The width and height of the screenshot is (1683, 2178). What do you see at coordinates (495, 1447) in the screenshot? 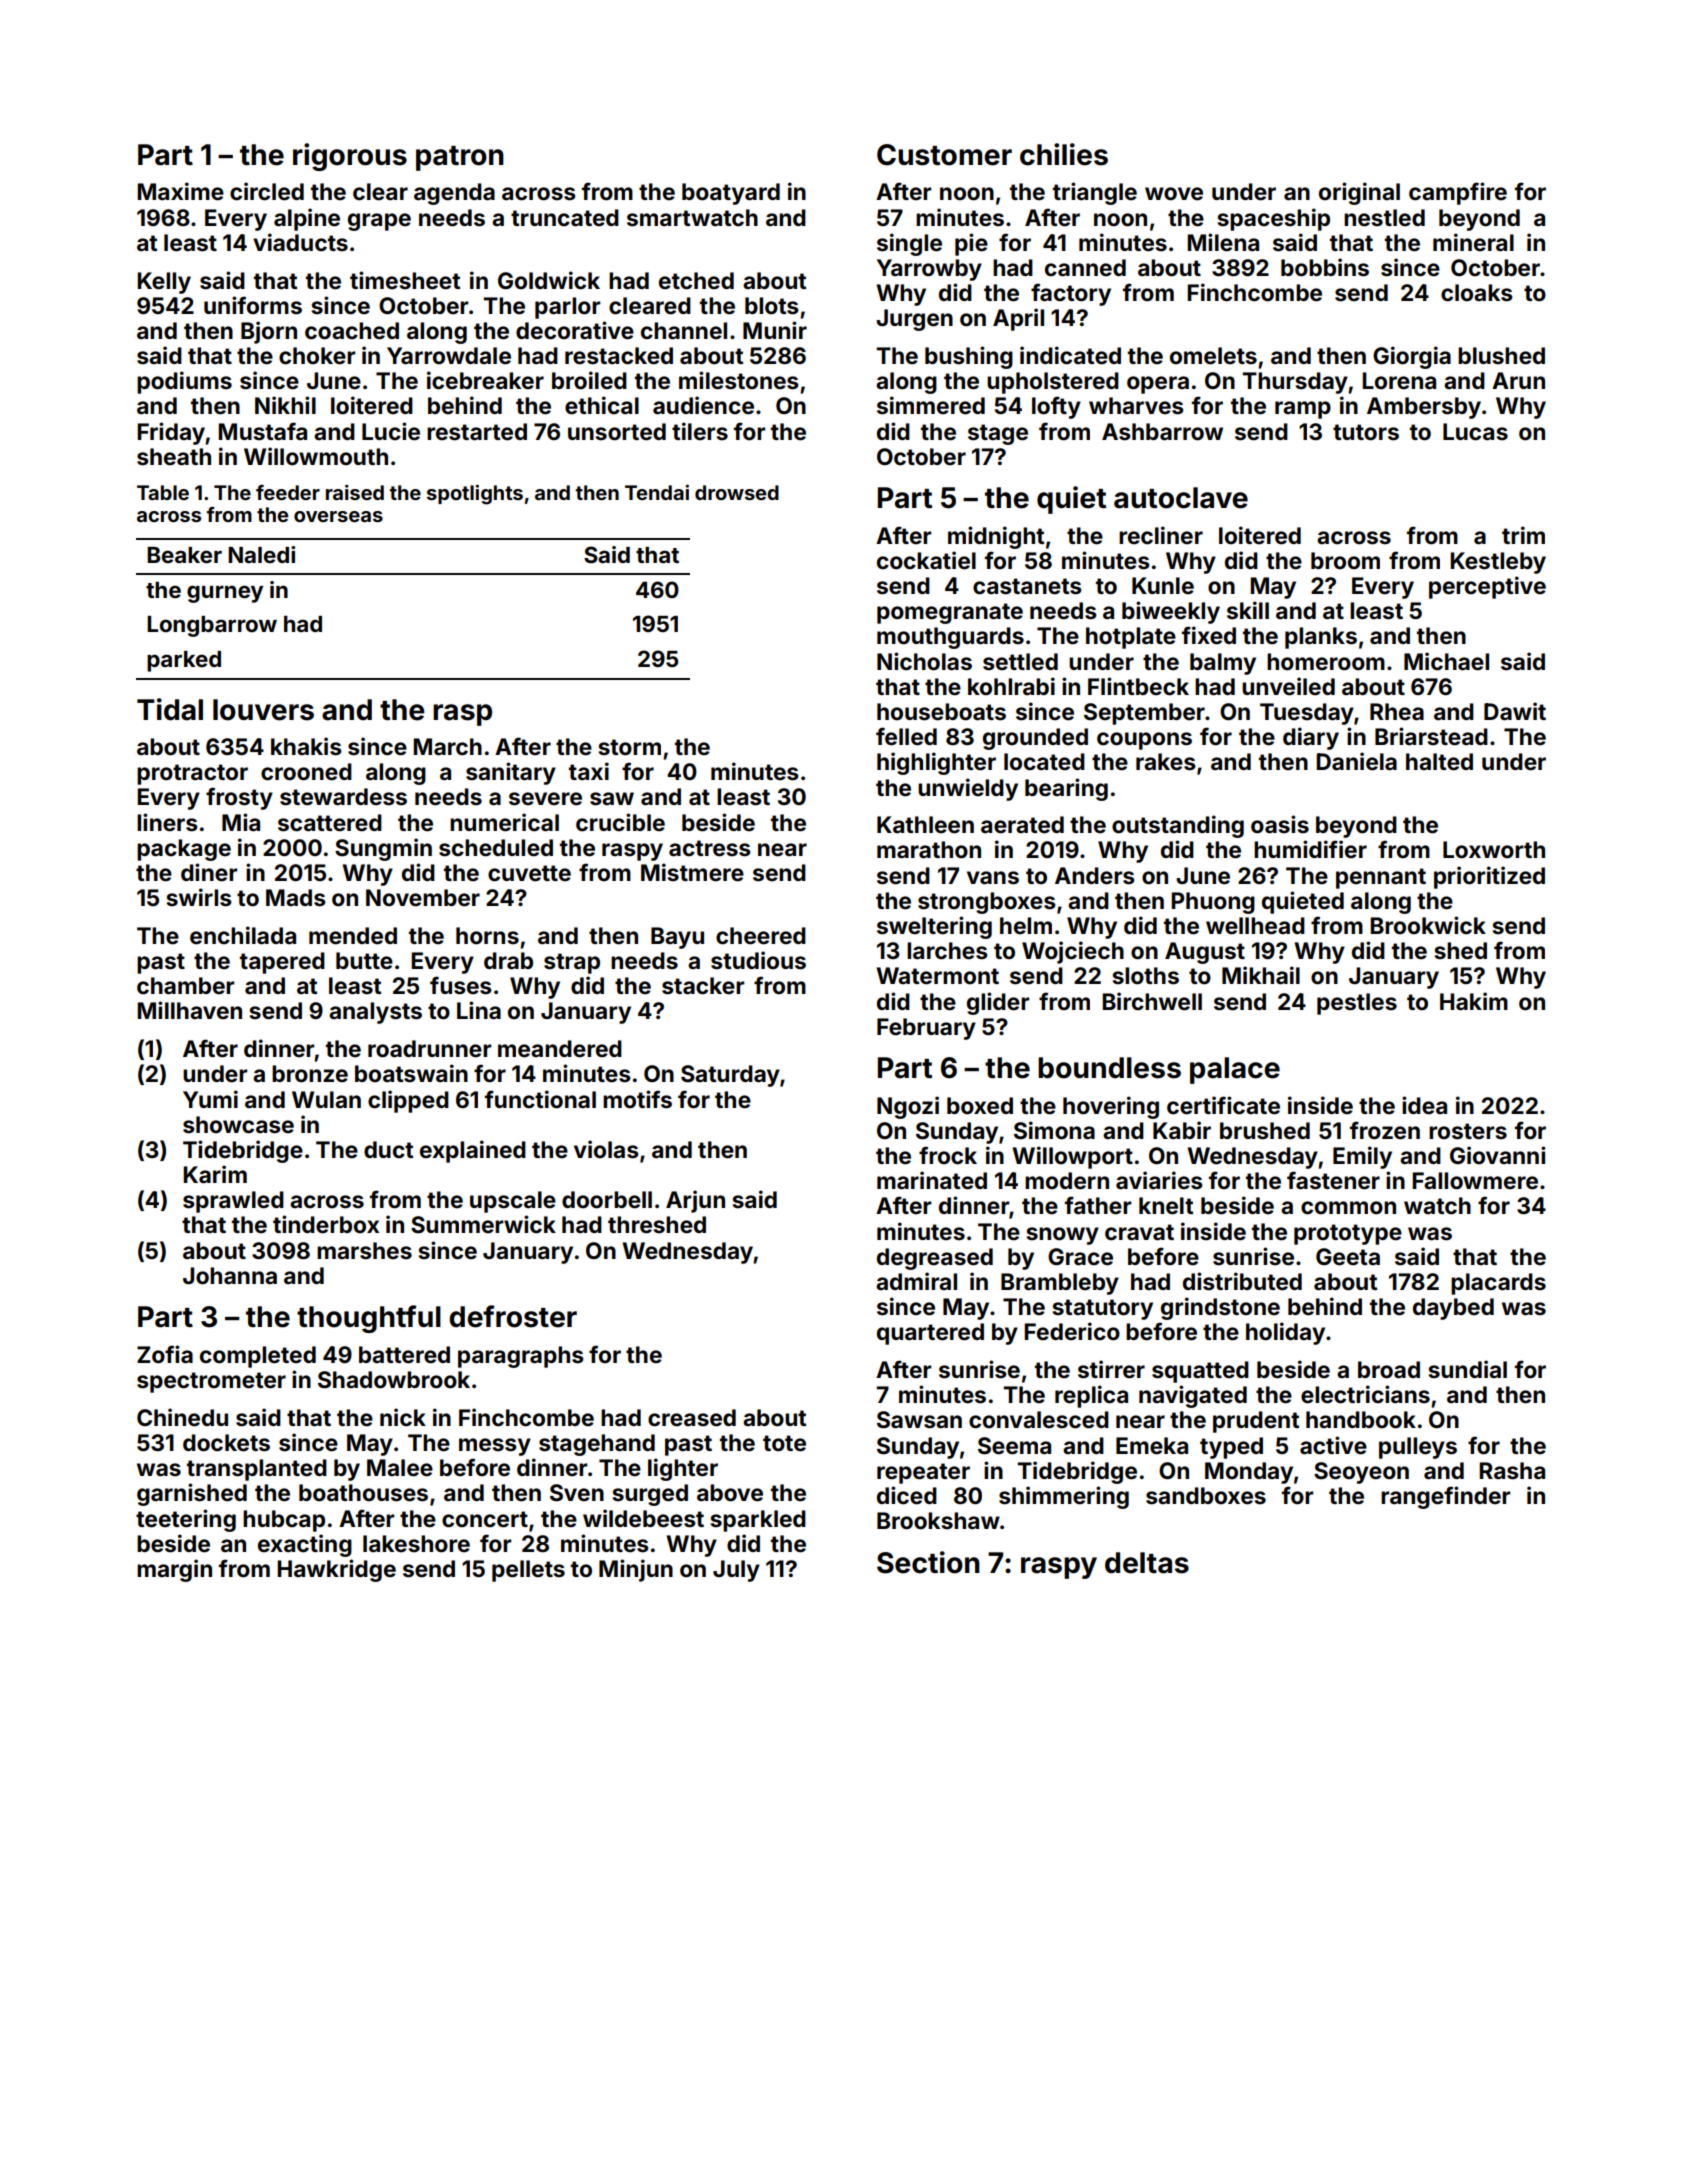
I see `messy` at bounding box center [495, 1447].
